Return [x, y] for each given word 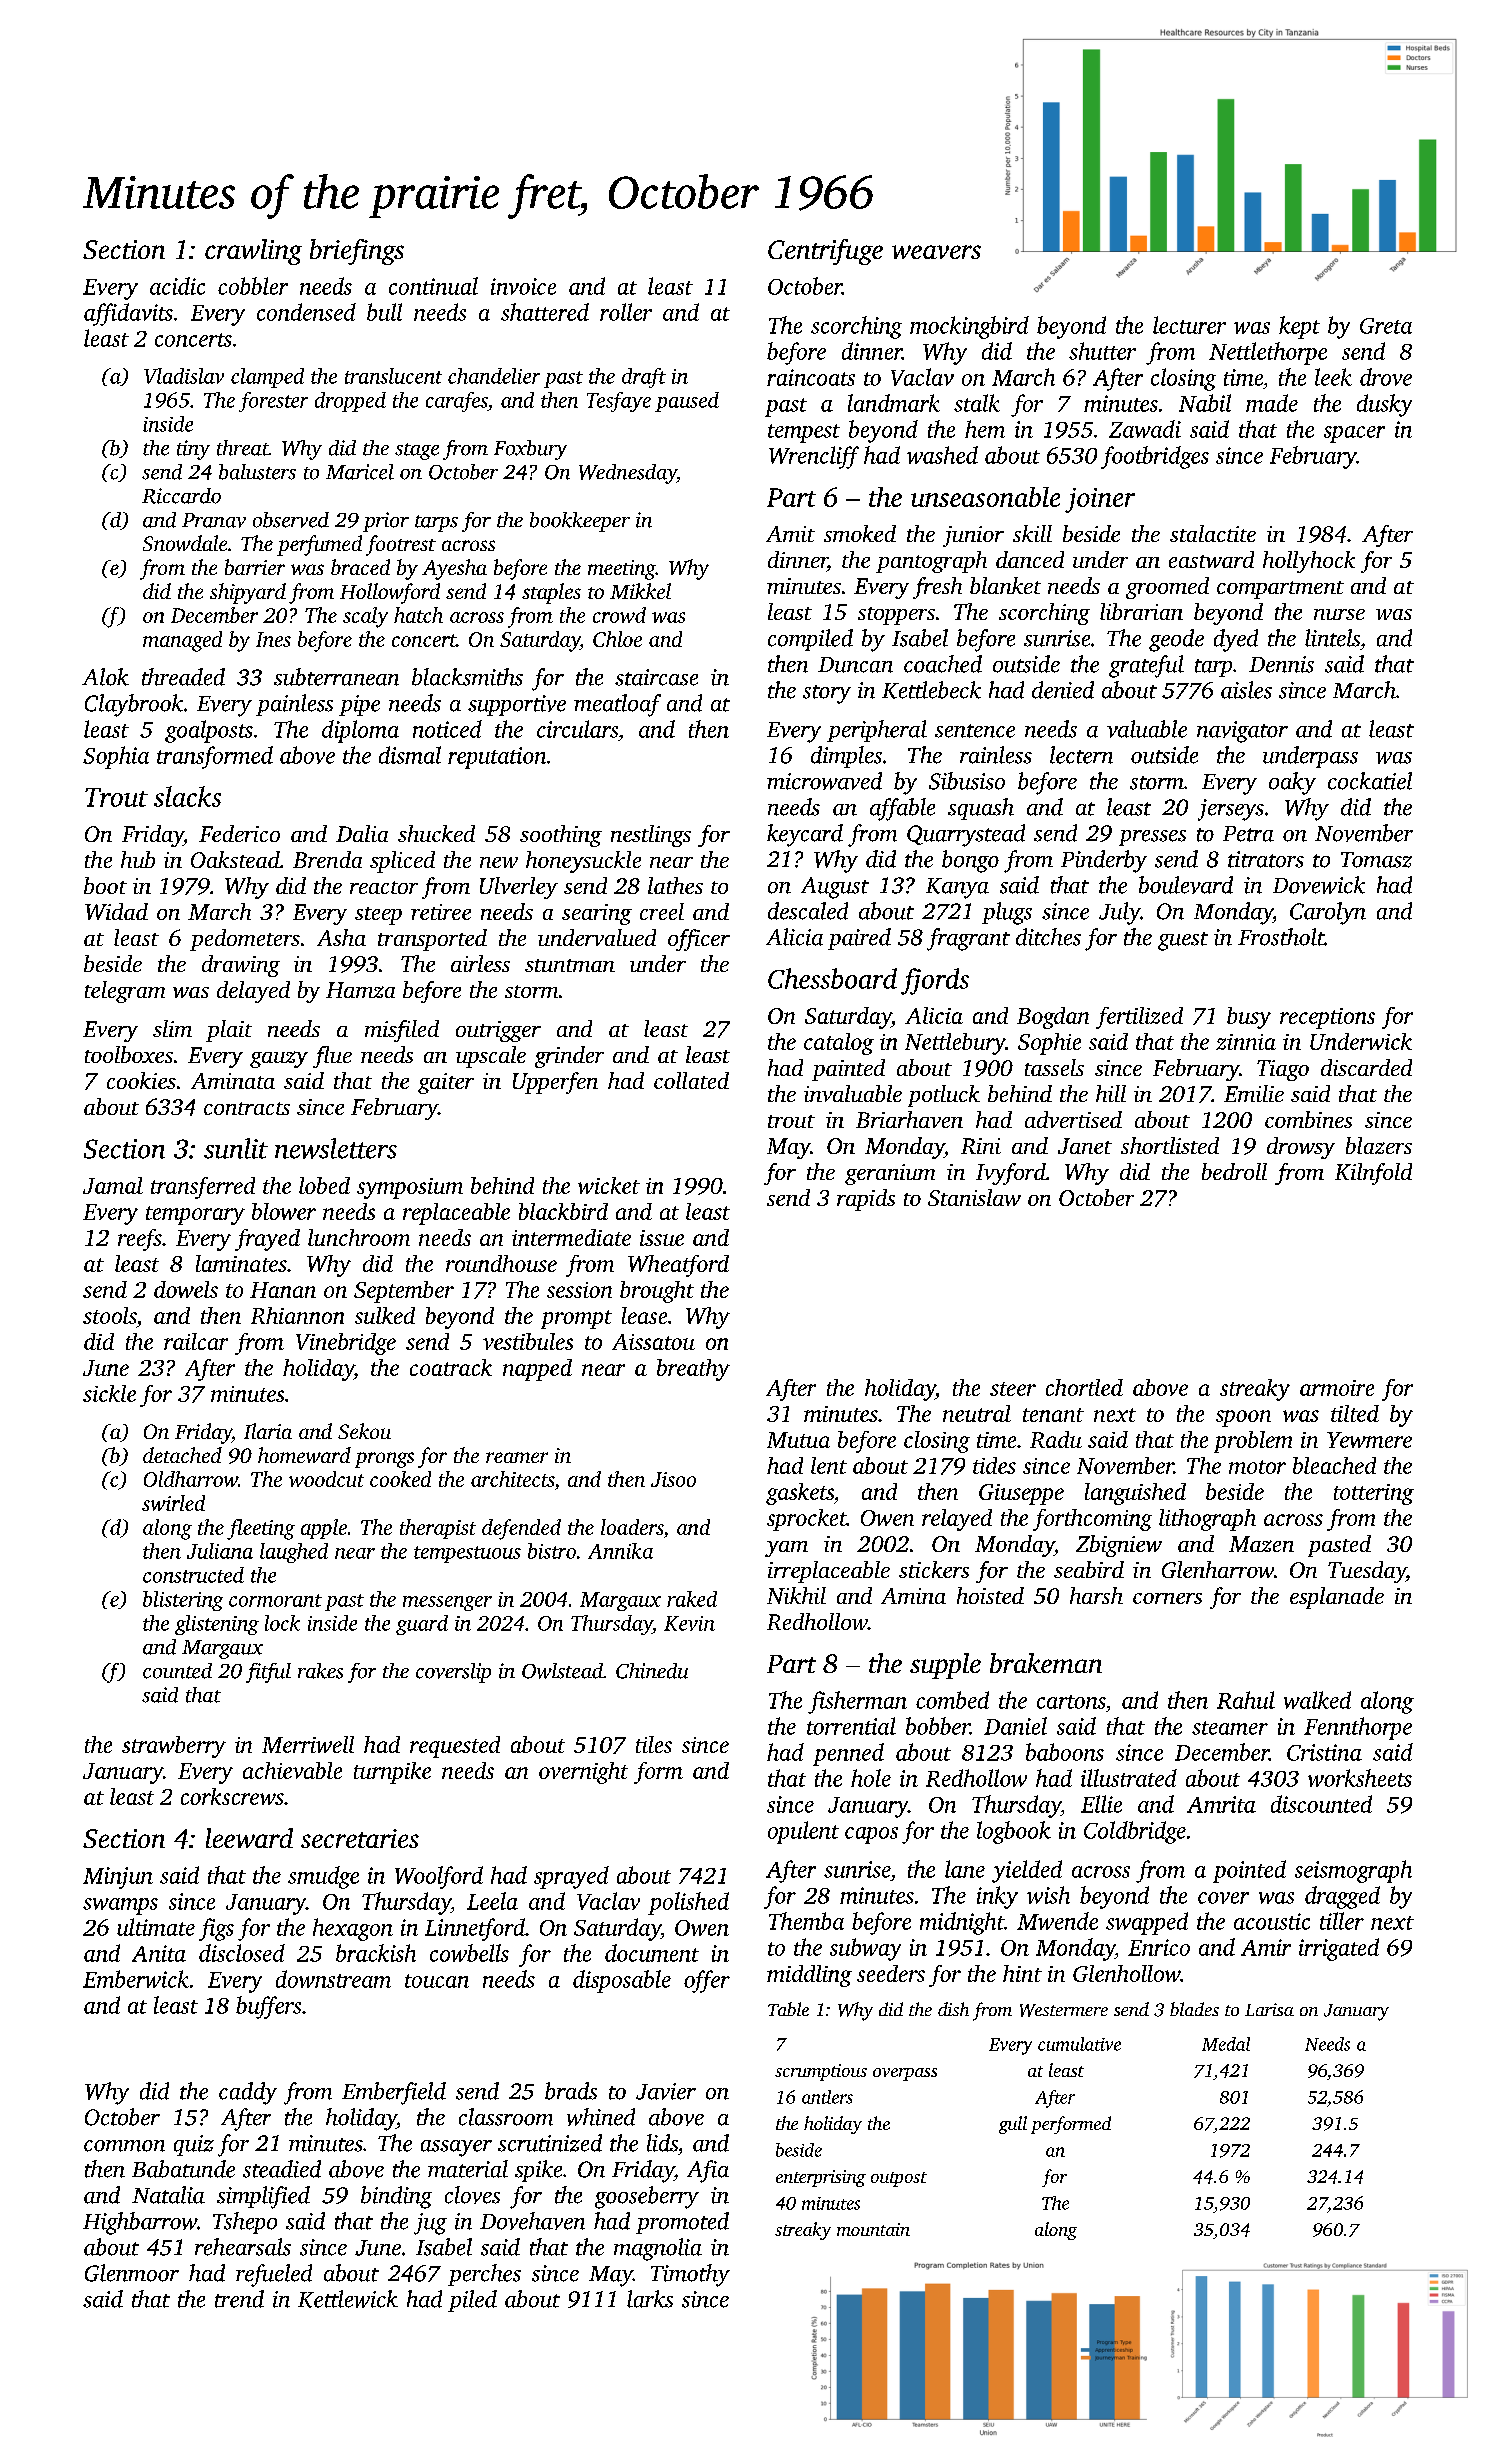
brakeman [1046, 1663]
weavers [936, 252]
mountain [873, 2229]
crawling [253, 252]
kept [1299, 327]
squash [981, 809]
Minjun [118, 1878]
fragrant [968, 939]
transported [432, 940]
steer [1013, 1389]
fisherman [857, 1702]
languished [1135, 1494]
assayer [456, 2148]
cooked [400, 1479]
